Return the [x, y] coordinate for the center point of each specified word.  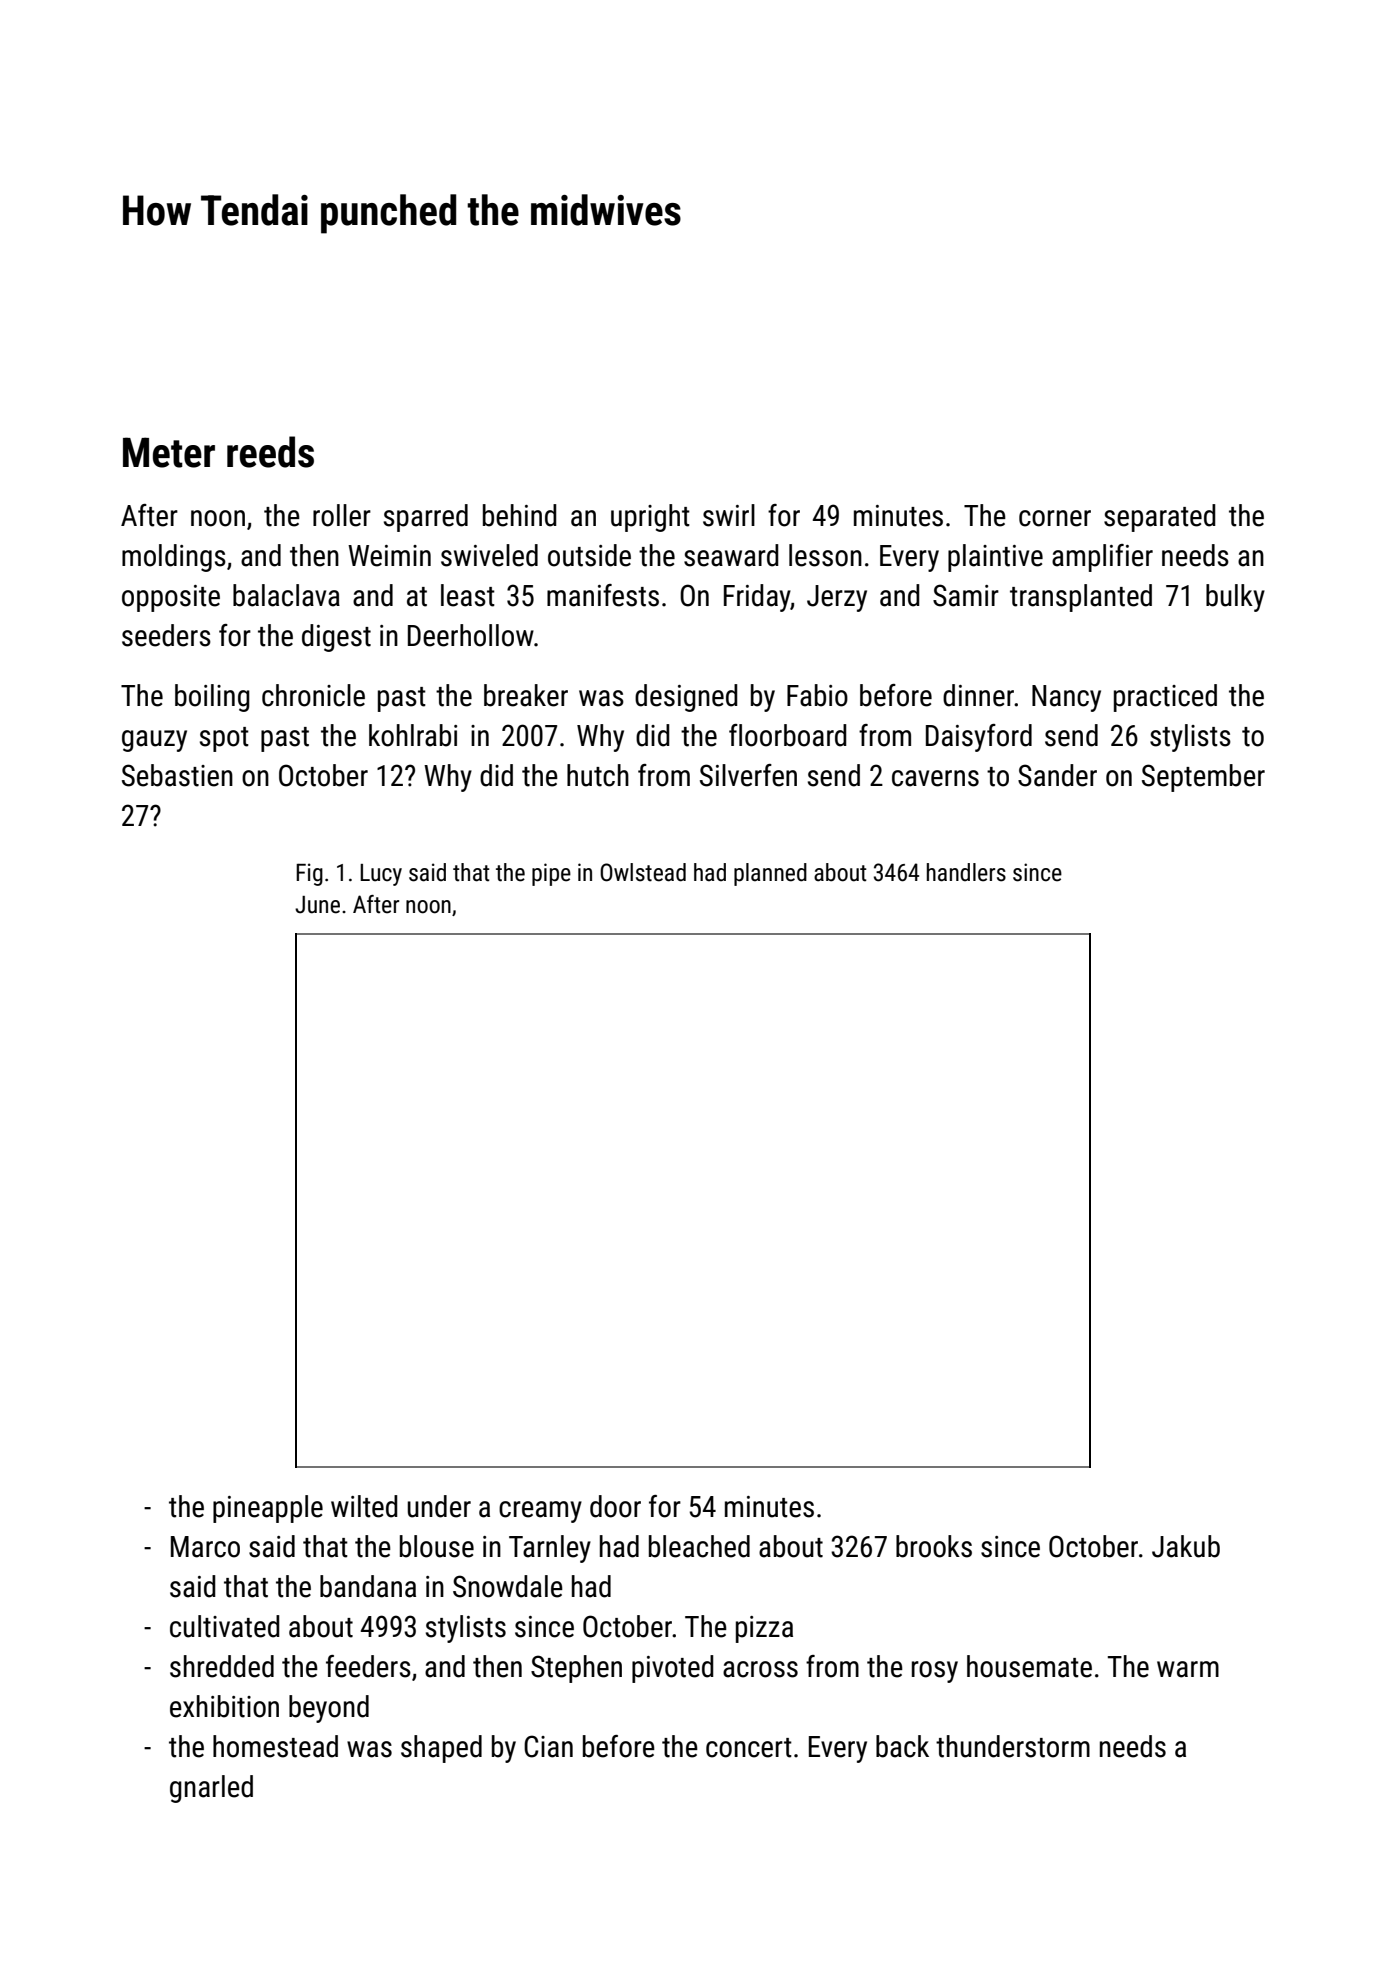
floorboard [788, 735]
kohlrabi [413, 735]
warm [1188, 1669]
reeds [270, 452]
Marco [205, 1547]
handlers [966, 872]
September [1203, 778]
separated [1160, 518]
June [317, 905]
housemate [1029, 1666]
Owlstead [643, 872]
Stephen [576, 1669]
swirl [729, 515]
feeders [368, 1666]
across [760, 1669]
